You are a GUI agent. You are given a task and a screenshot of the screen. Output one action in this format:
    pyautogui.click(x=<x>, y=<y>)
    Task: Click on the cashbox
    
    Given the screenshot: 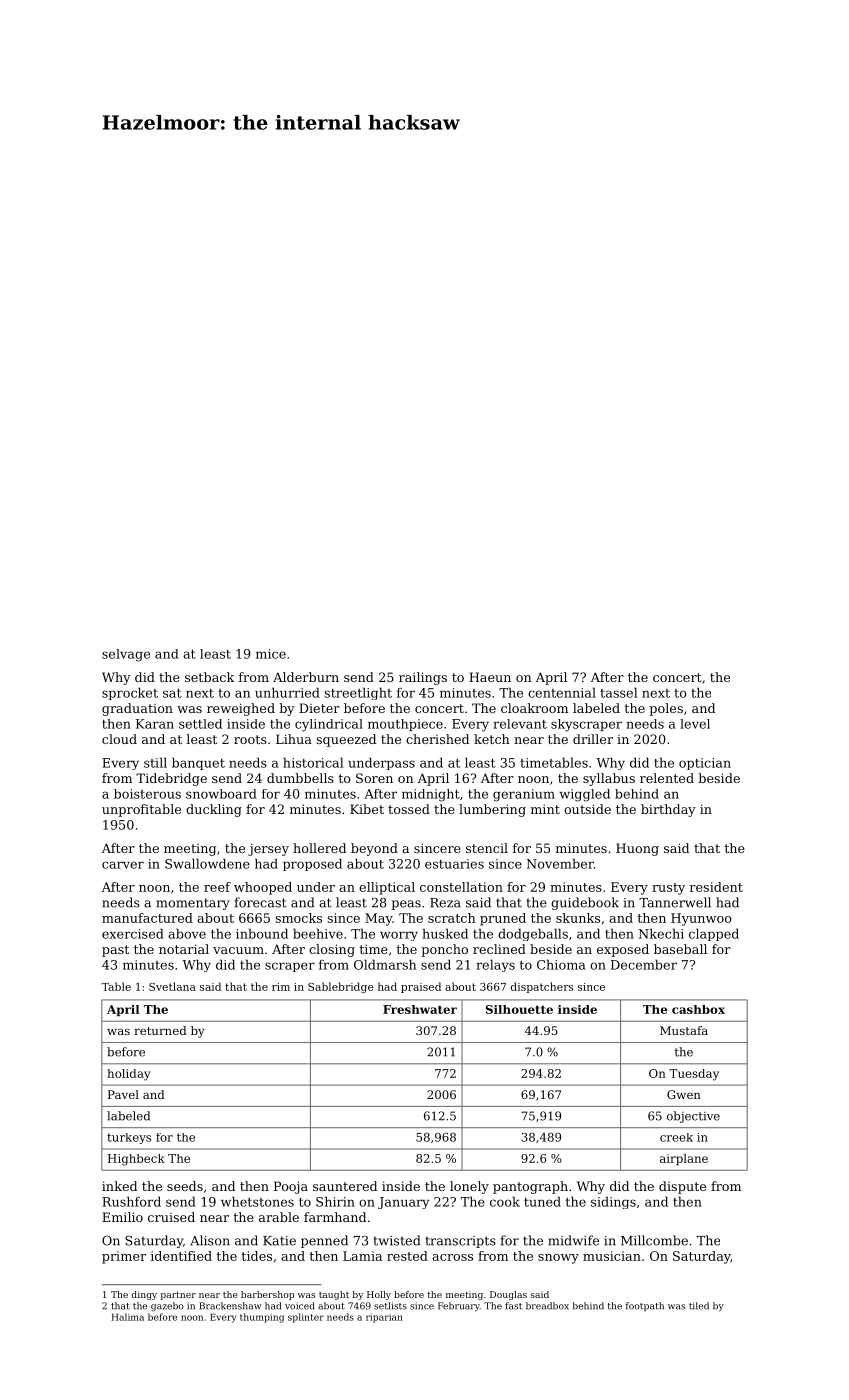 What is the action you would take?
    pyautogui.click(x=698, y=1009)
